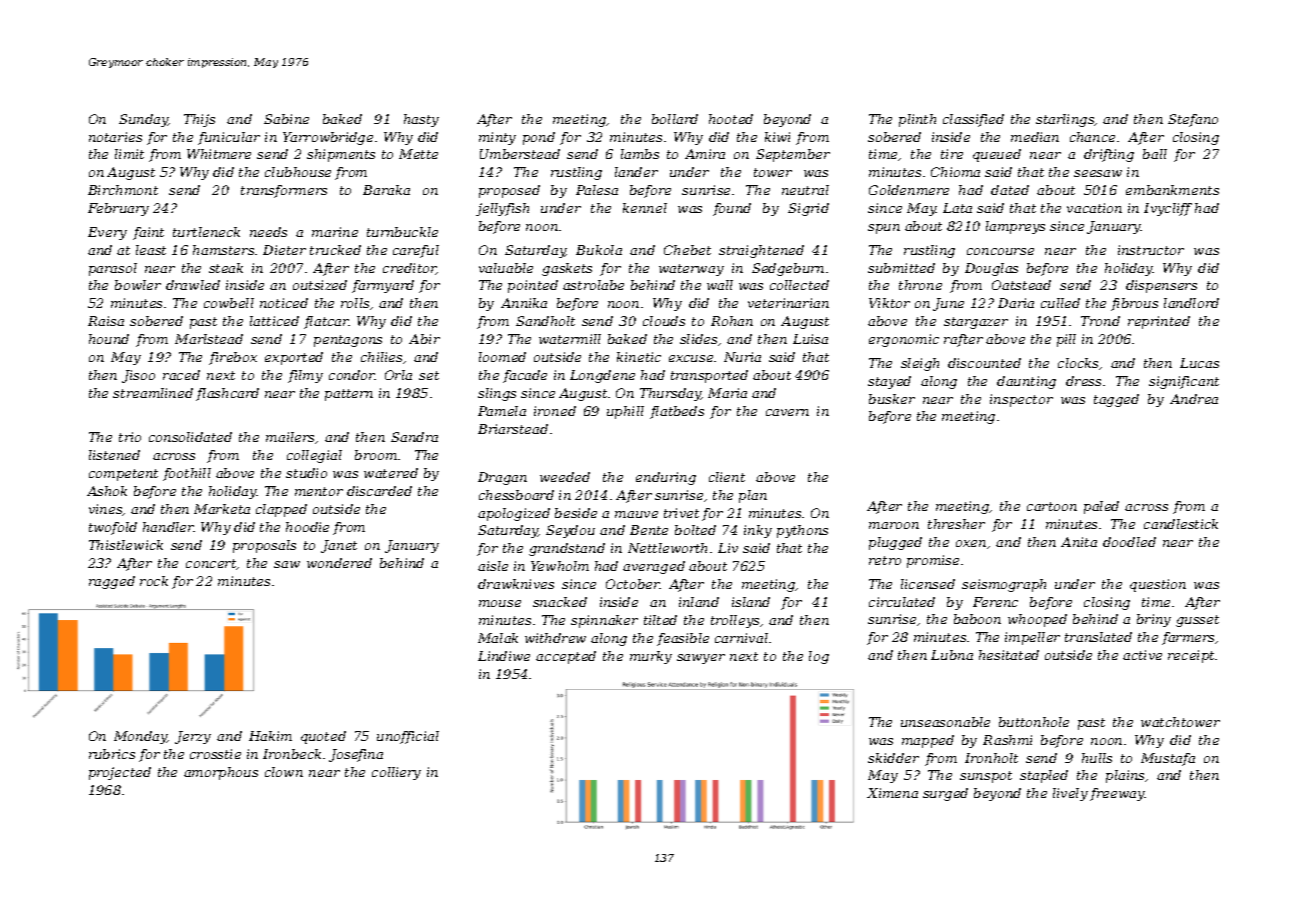 This screenshot has width=1308, height=924. I want to click on funicular, so click(229, 138).
